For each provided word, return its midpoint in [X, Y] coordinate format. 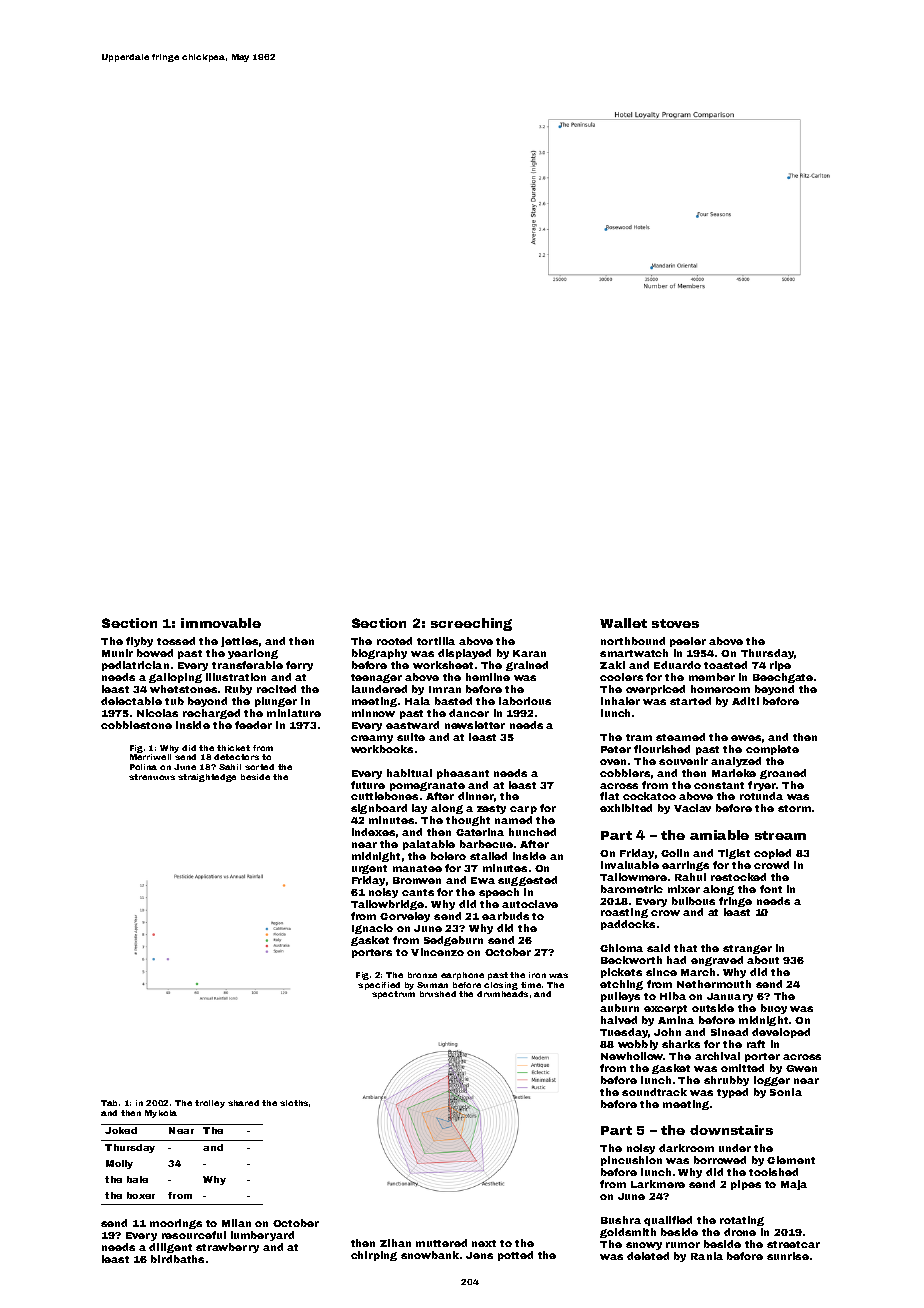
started [690, 701]
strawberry [227, 1248]
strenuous [152, 777]
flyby [139, 642]
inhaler [620, 701]
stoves [675, 623]
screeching [471, 624]
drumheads [502, 994]
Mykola [161, 1114]
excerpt [665, 1009]
